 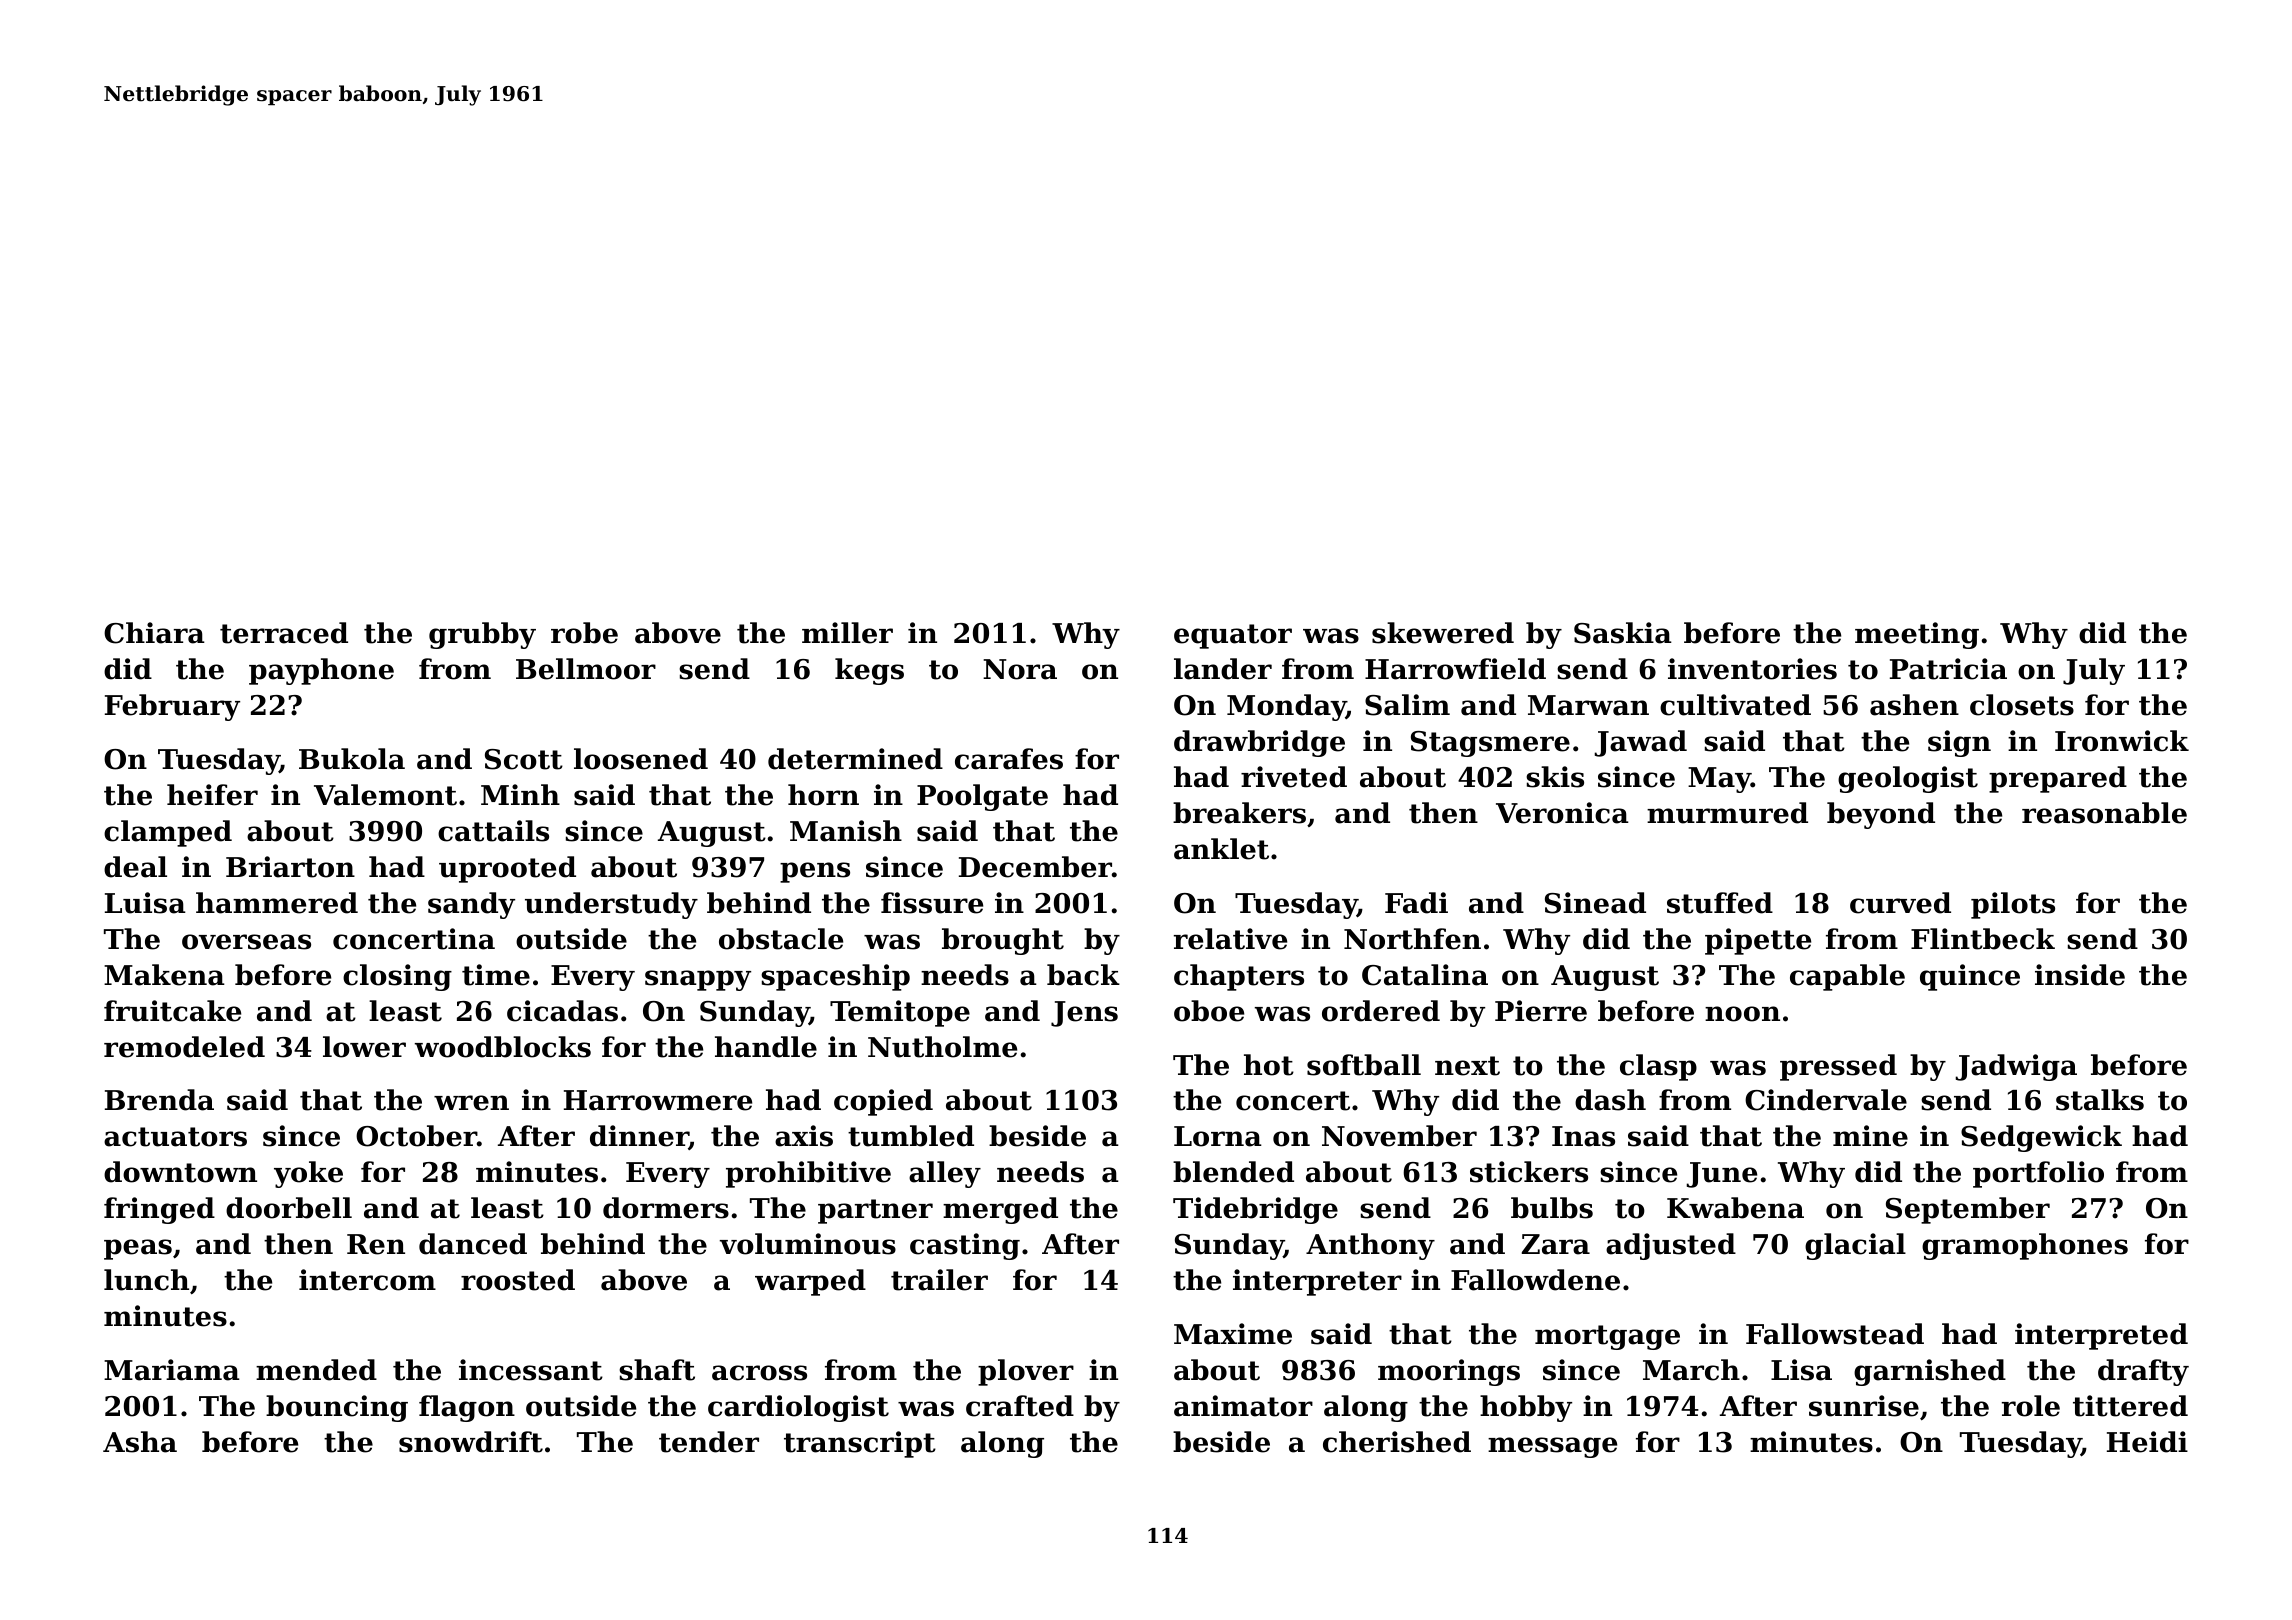 I want to click on Saskia, so click(x=1623, y=633).
